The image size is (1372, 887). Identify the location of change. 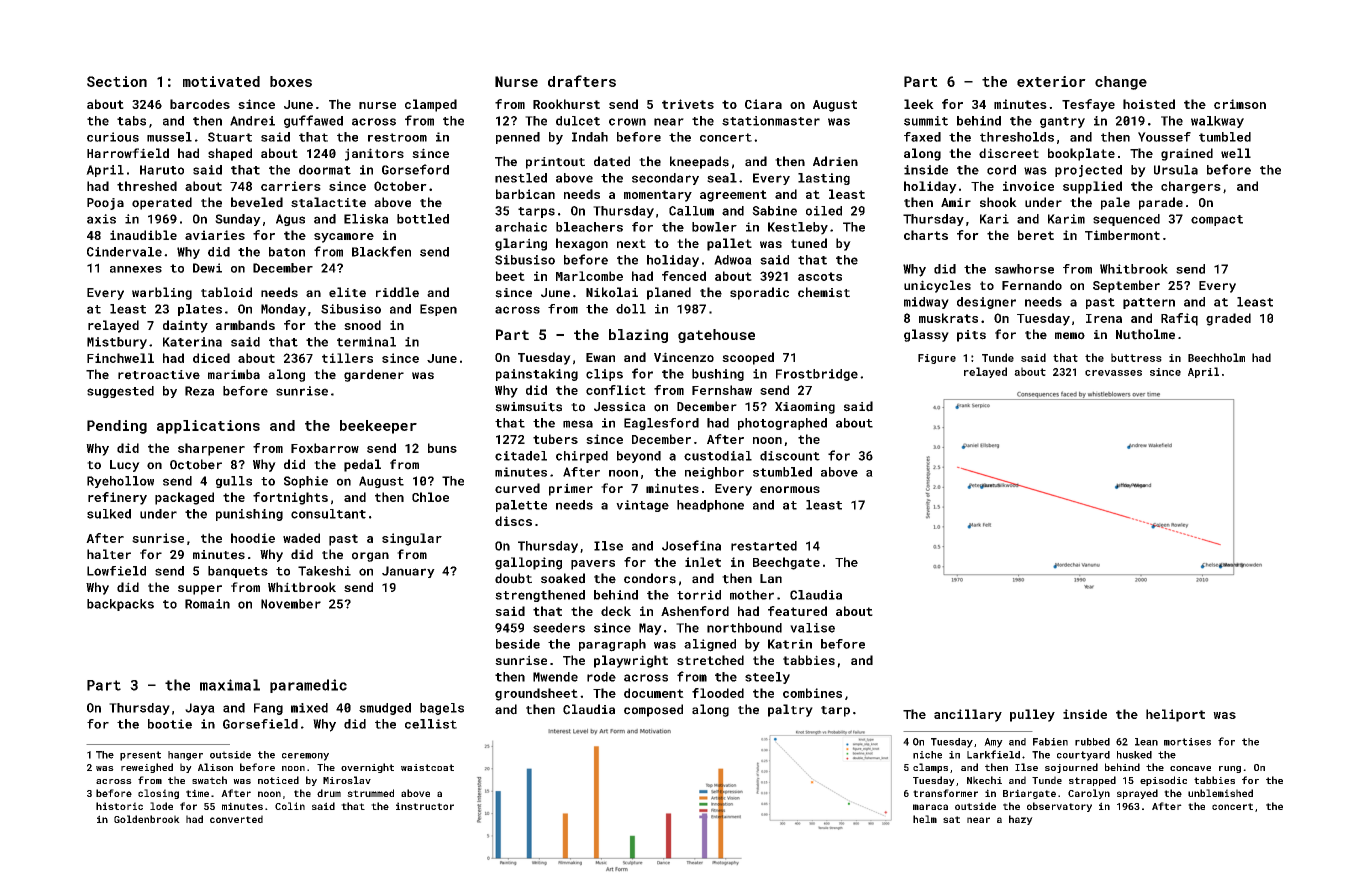
(1121, 83).
